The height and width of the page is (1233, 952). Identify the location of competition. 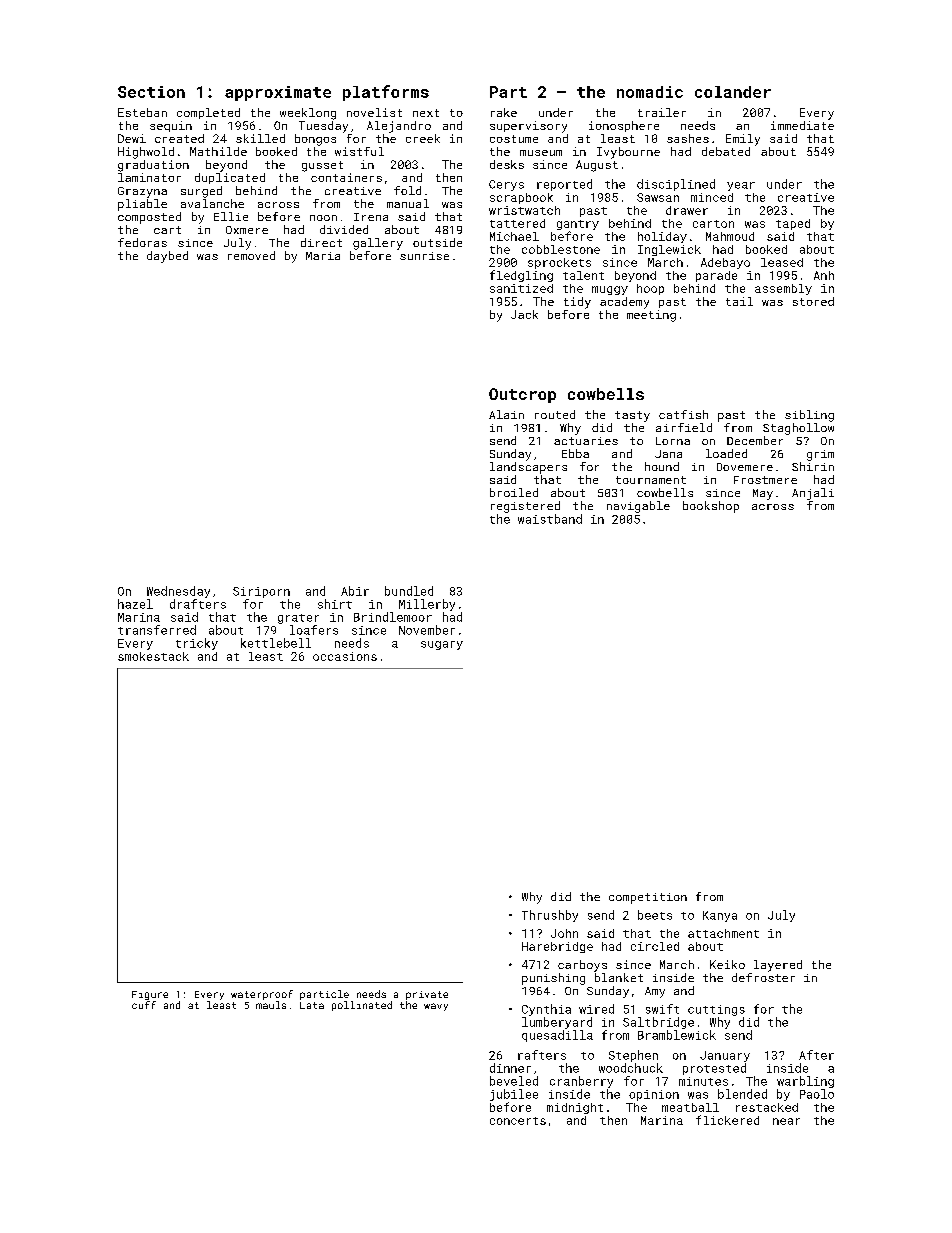
(648, 898).
